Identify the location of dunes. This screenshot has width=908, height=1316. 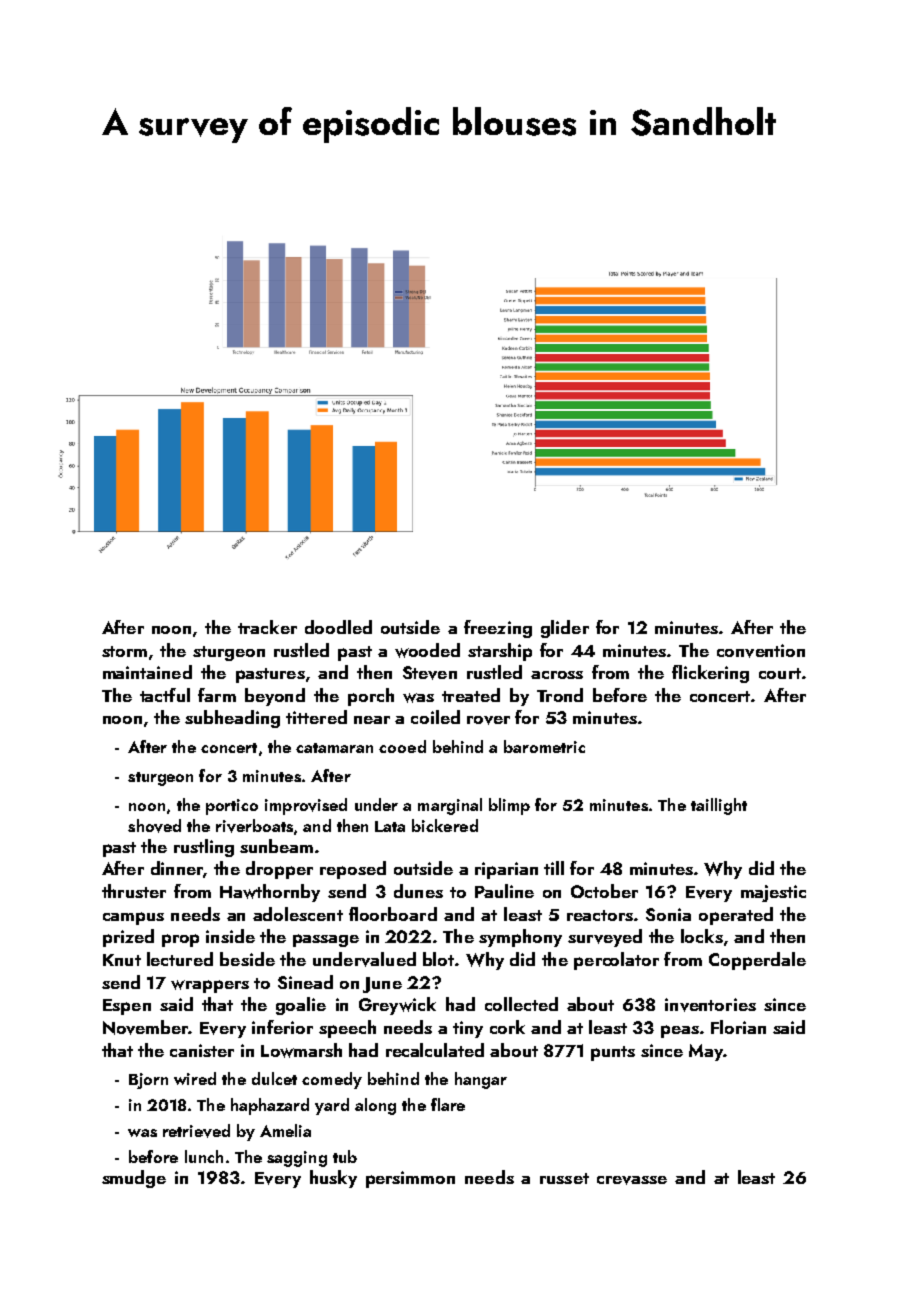
(418, 891).
